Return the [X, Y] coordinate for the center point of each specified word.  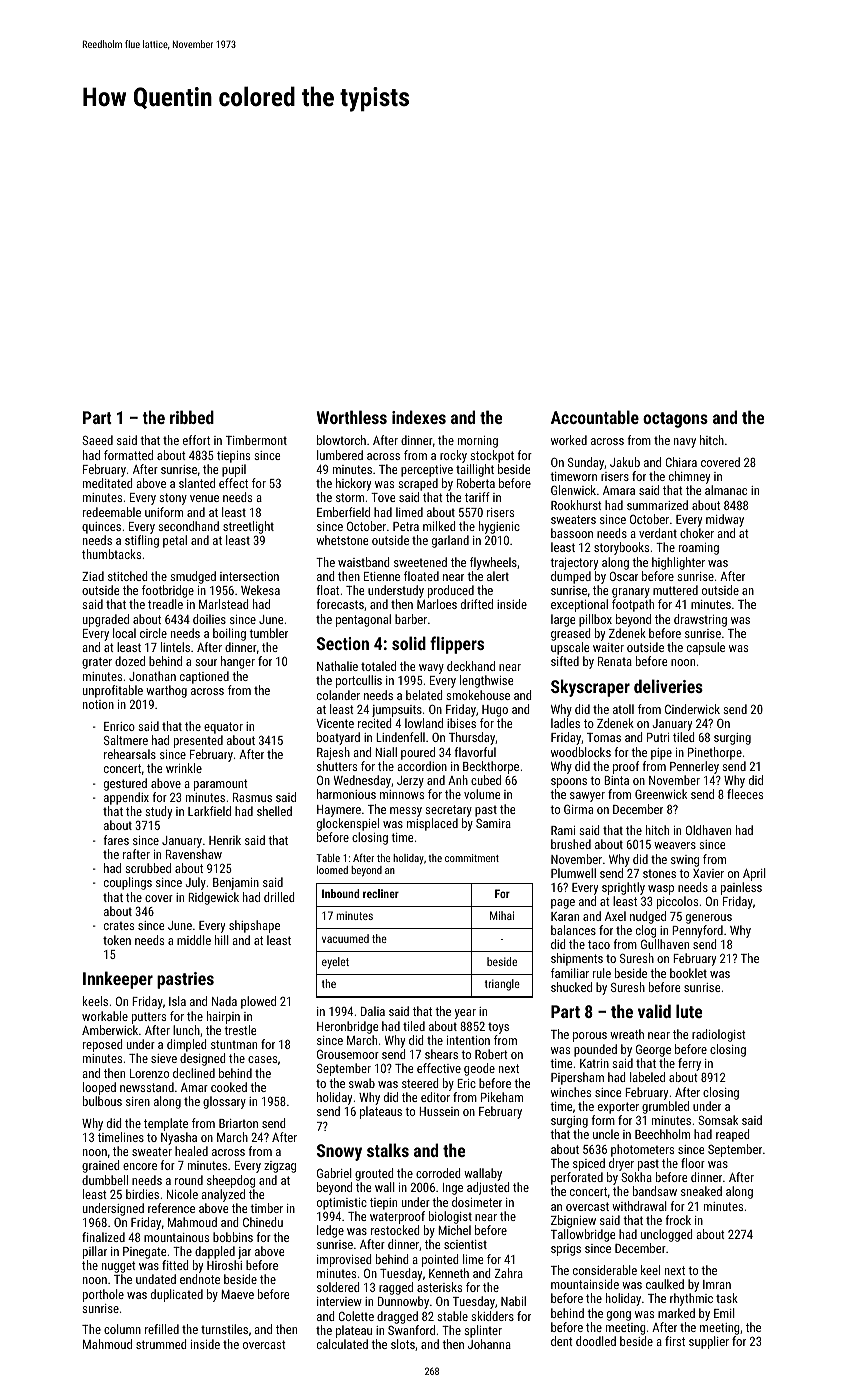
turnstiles [224, 1329]
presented [198, 741]
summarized [657, 505]
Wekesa [260, 590]
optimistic [342, 1204]
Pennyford [697, 931]
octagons [675, 420]
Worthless [352, 417]
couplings [128, 883]
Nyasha [179, 1138]
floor [693, 1163]
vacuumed [345, 938]
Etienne [382, 576]
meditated [107, 483]
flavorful [475, 752]
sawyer [587, 797]
